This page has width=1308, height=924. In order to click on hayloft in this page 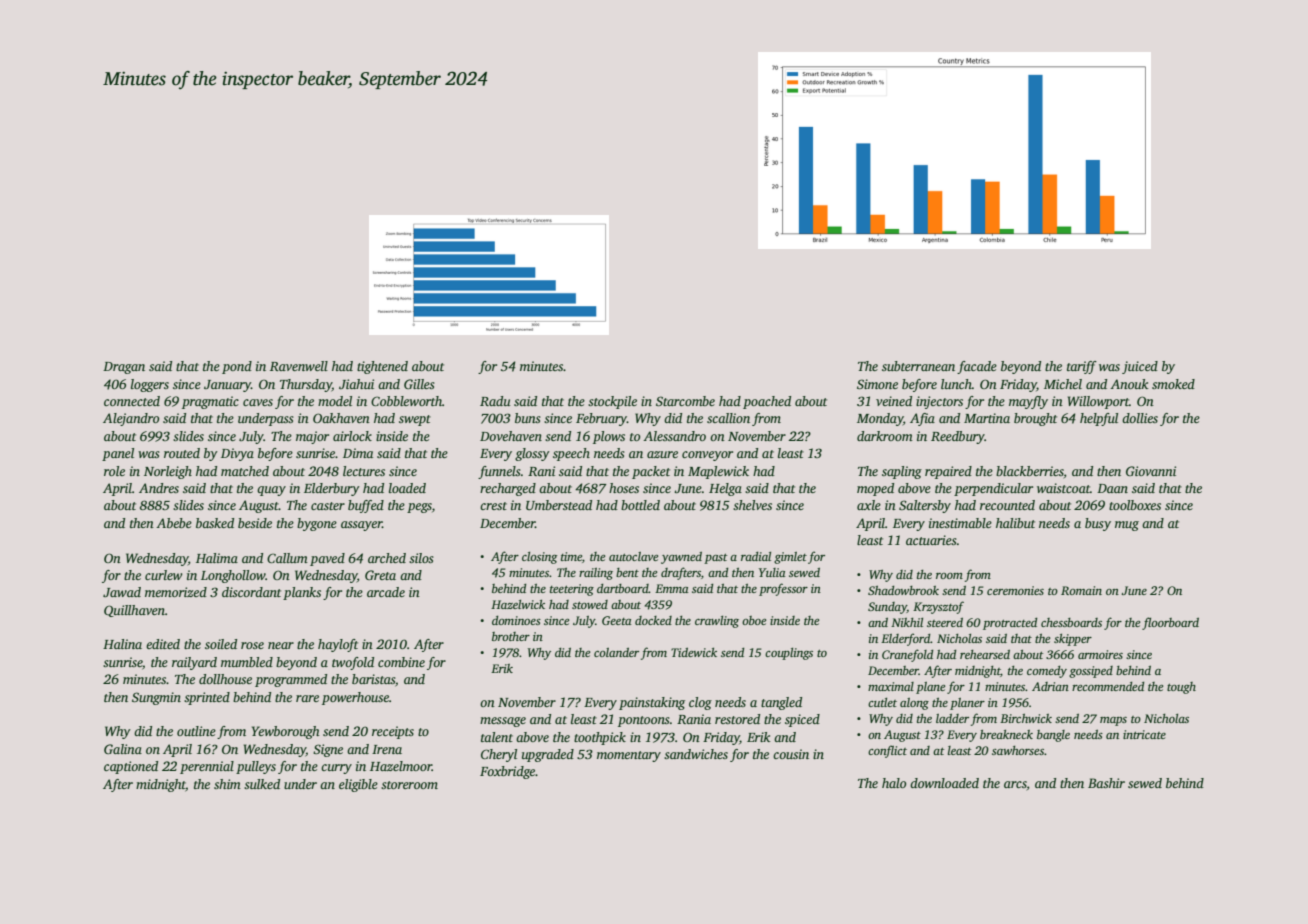, I will do `click(338, 645)`.
